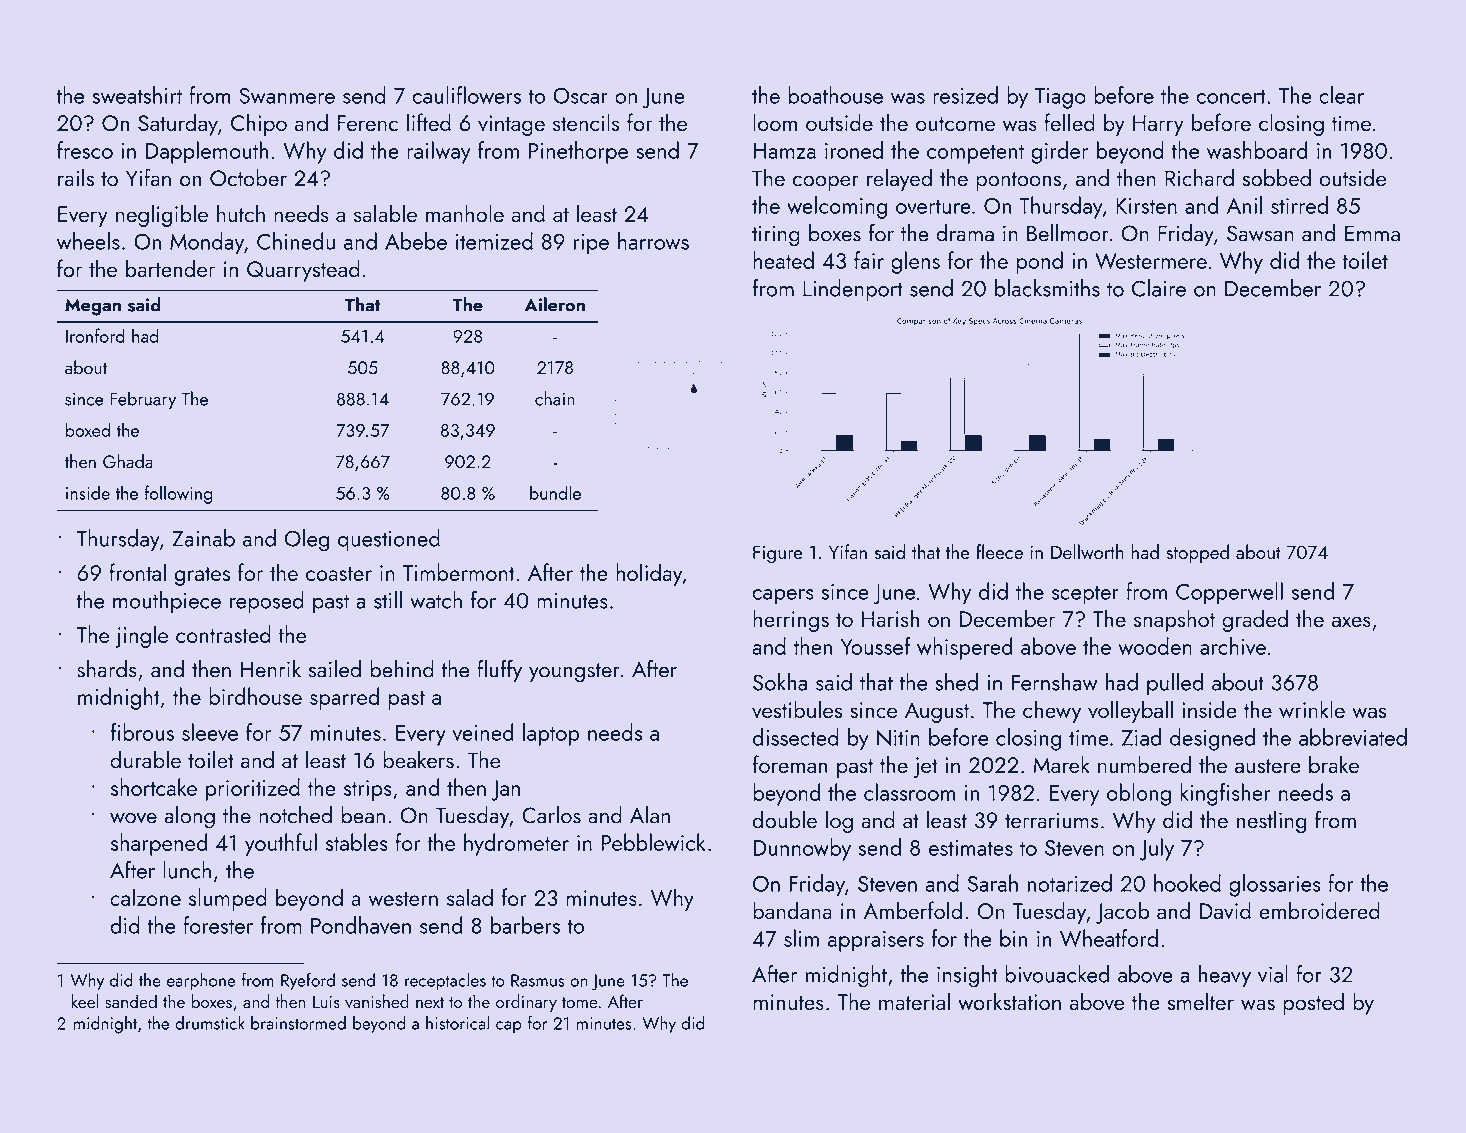  Describe the element at coordinates (586, 122) in the screenshot. I see `stencils` at that location.
